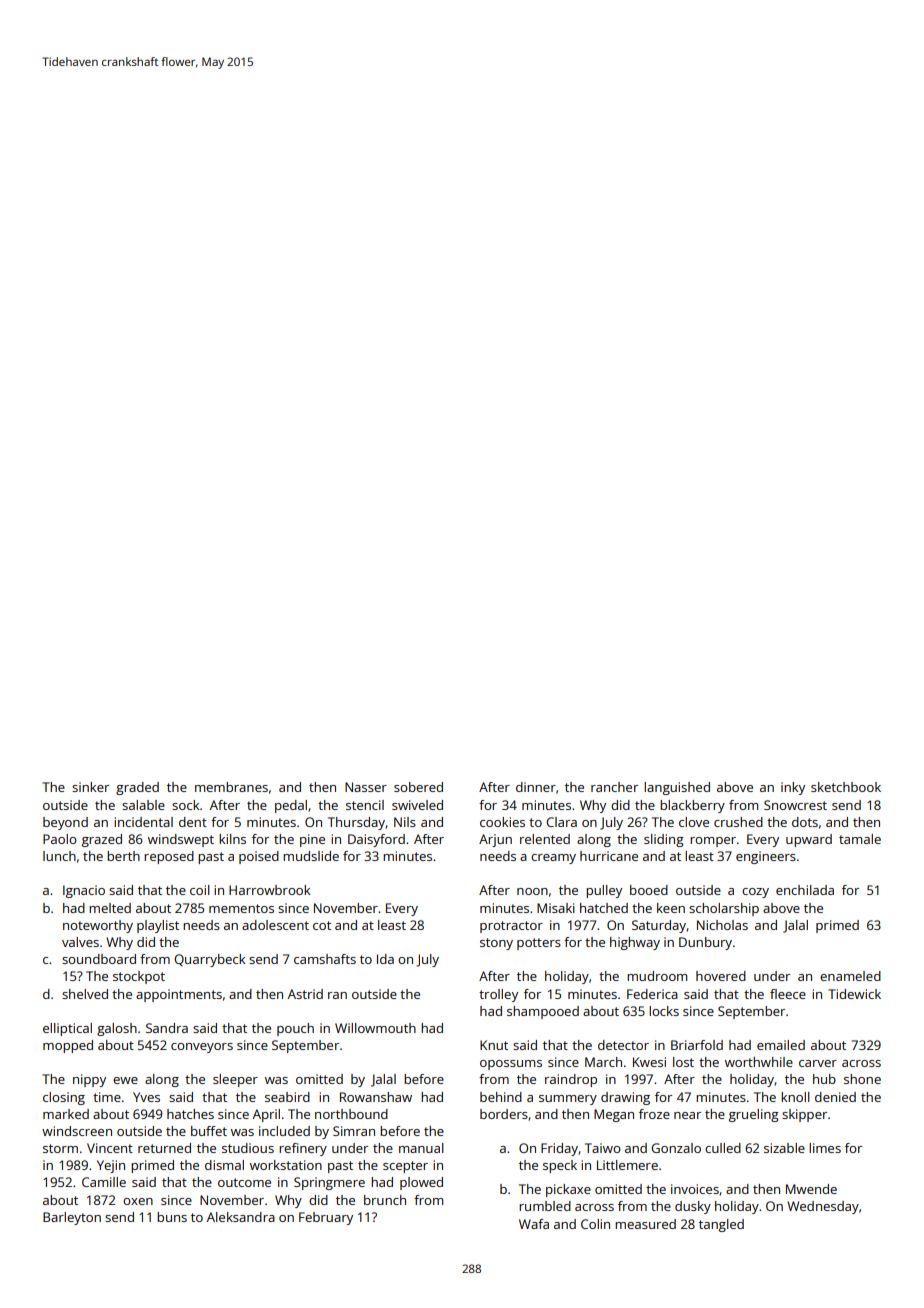 The image size is (924, 1308). What do you see at coordinates (84, 891) in the document?
I see `Ignacio` at bounding box center [84, 891].
